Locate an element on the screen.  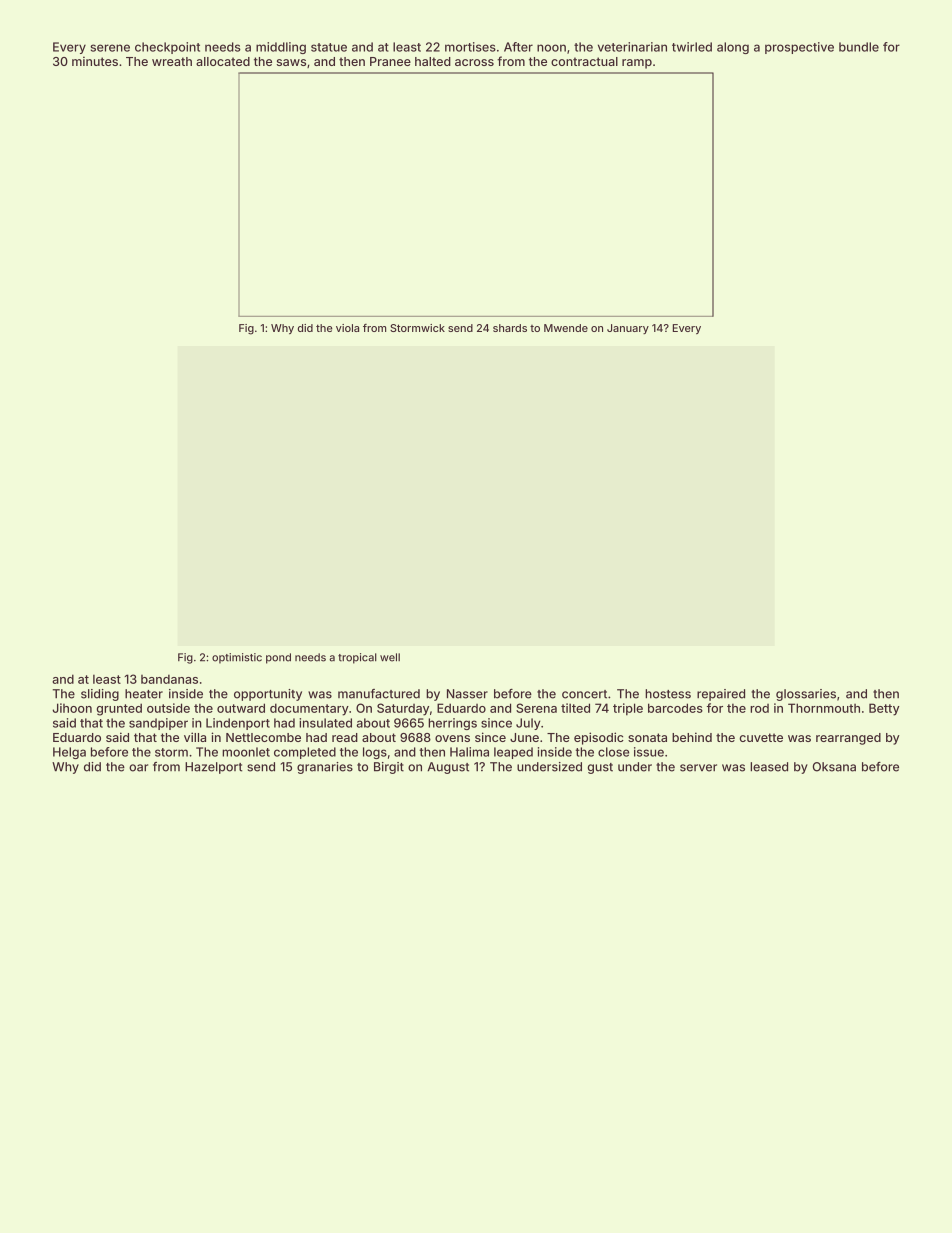
shards is located at coordinates (510, 328).
